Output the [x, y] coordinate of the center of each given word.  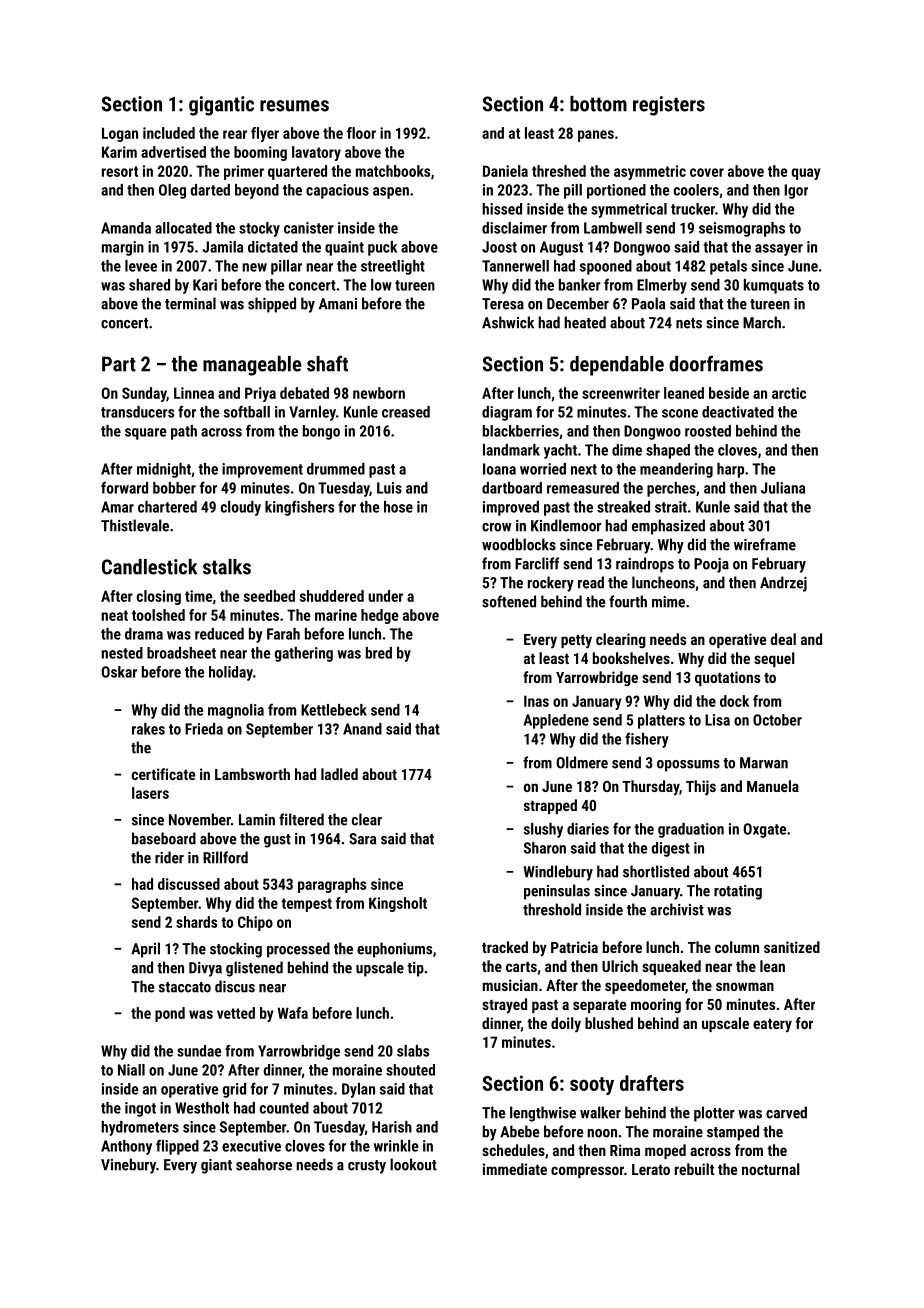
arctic [789, 393]
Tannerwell [515, 266]
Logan [120, 134]
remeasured [583, 488]
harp [730, 470]
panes [596, 136]
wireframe [765, 544]
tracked [505, 947]
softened [509, 601]
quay [806, 174]
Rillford [225, 857]
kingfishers [299, 508]
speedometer [645, 986]
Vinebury [128, 1166]
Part [119, 364]
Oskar [119, 672]
